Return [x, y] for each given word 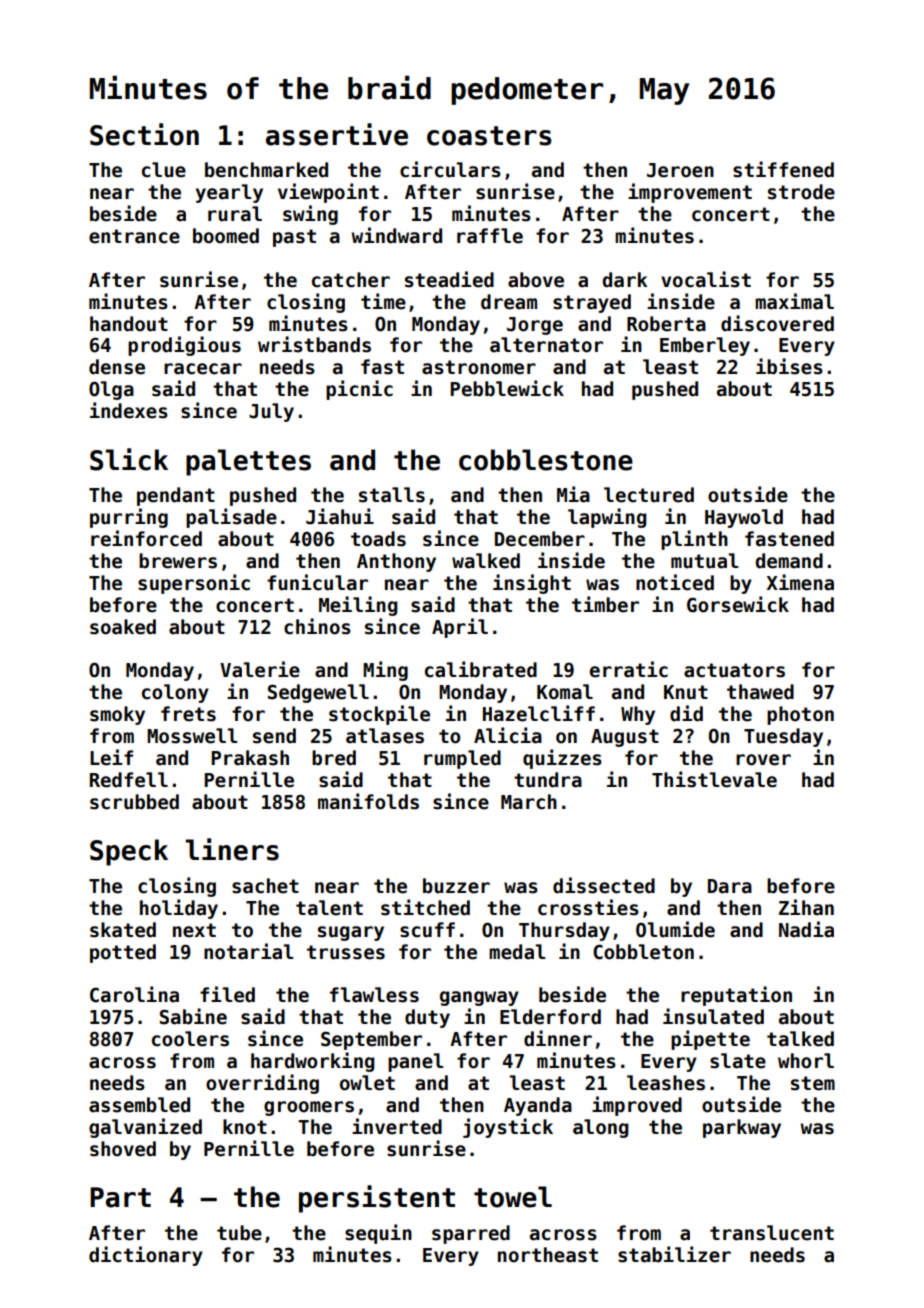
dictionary [146, 1256]
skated [123, 930]
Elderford [550, 1017]
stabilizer [674, 1254]
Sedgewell [318, 693]
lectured [649, 495]
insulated [713, 1016]
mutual [704, 561]
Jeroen [680, 170]
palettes [248, 462]
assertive [337, 134]
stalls [392, 495]
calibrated [481, 669]
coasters [489, 136]
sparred [471, 1234]
